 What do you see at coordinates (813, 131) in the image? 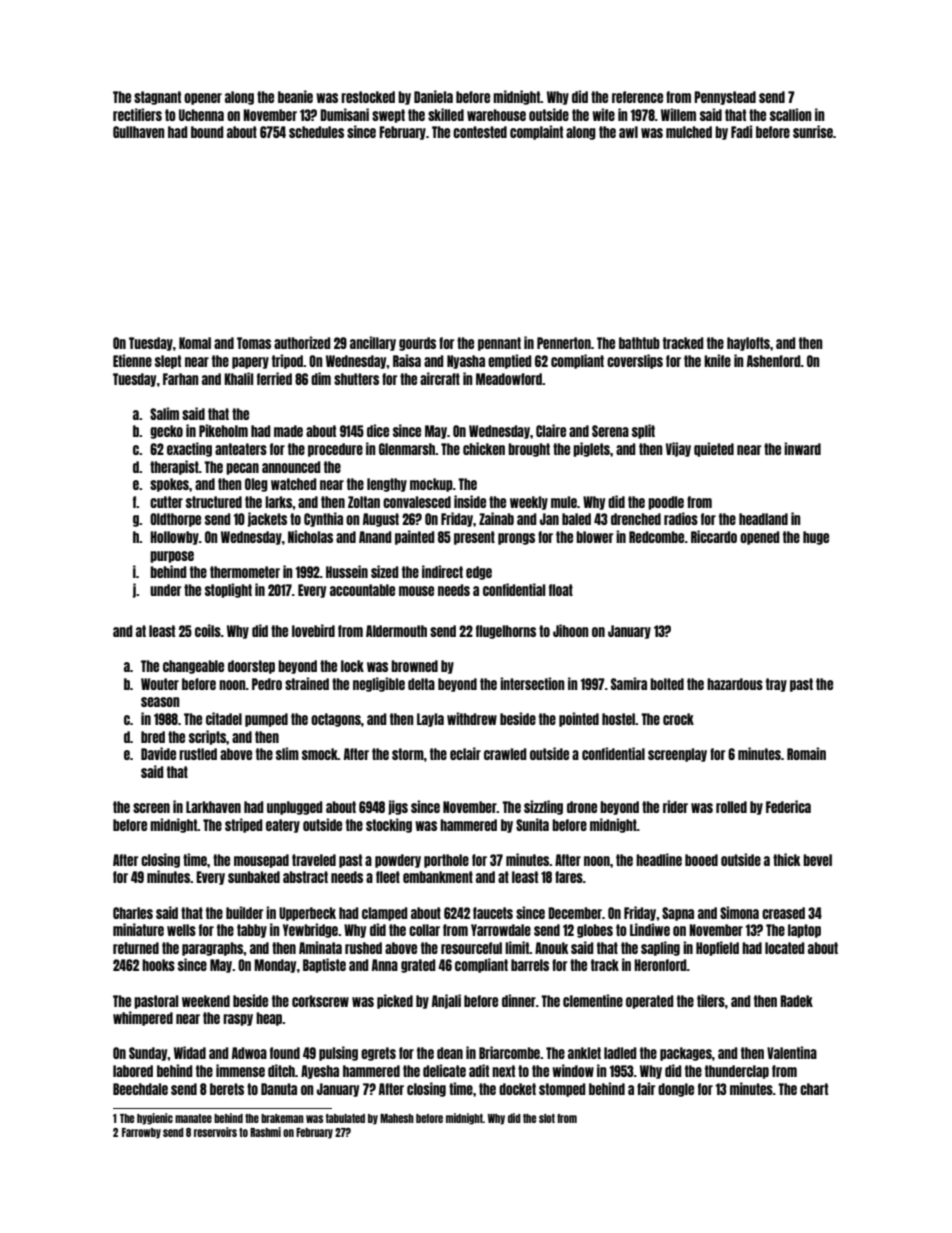
I see `sunrise` at bounding box center [813, 131].
